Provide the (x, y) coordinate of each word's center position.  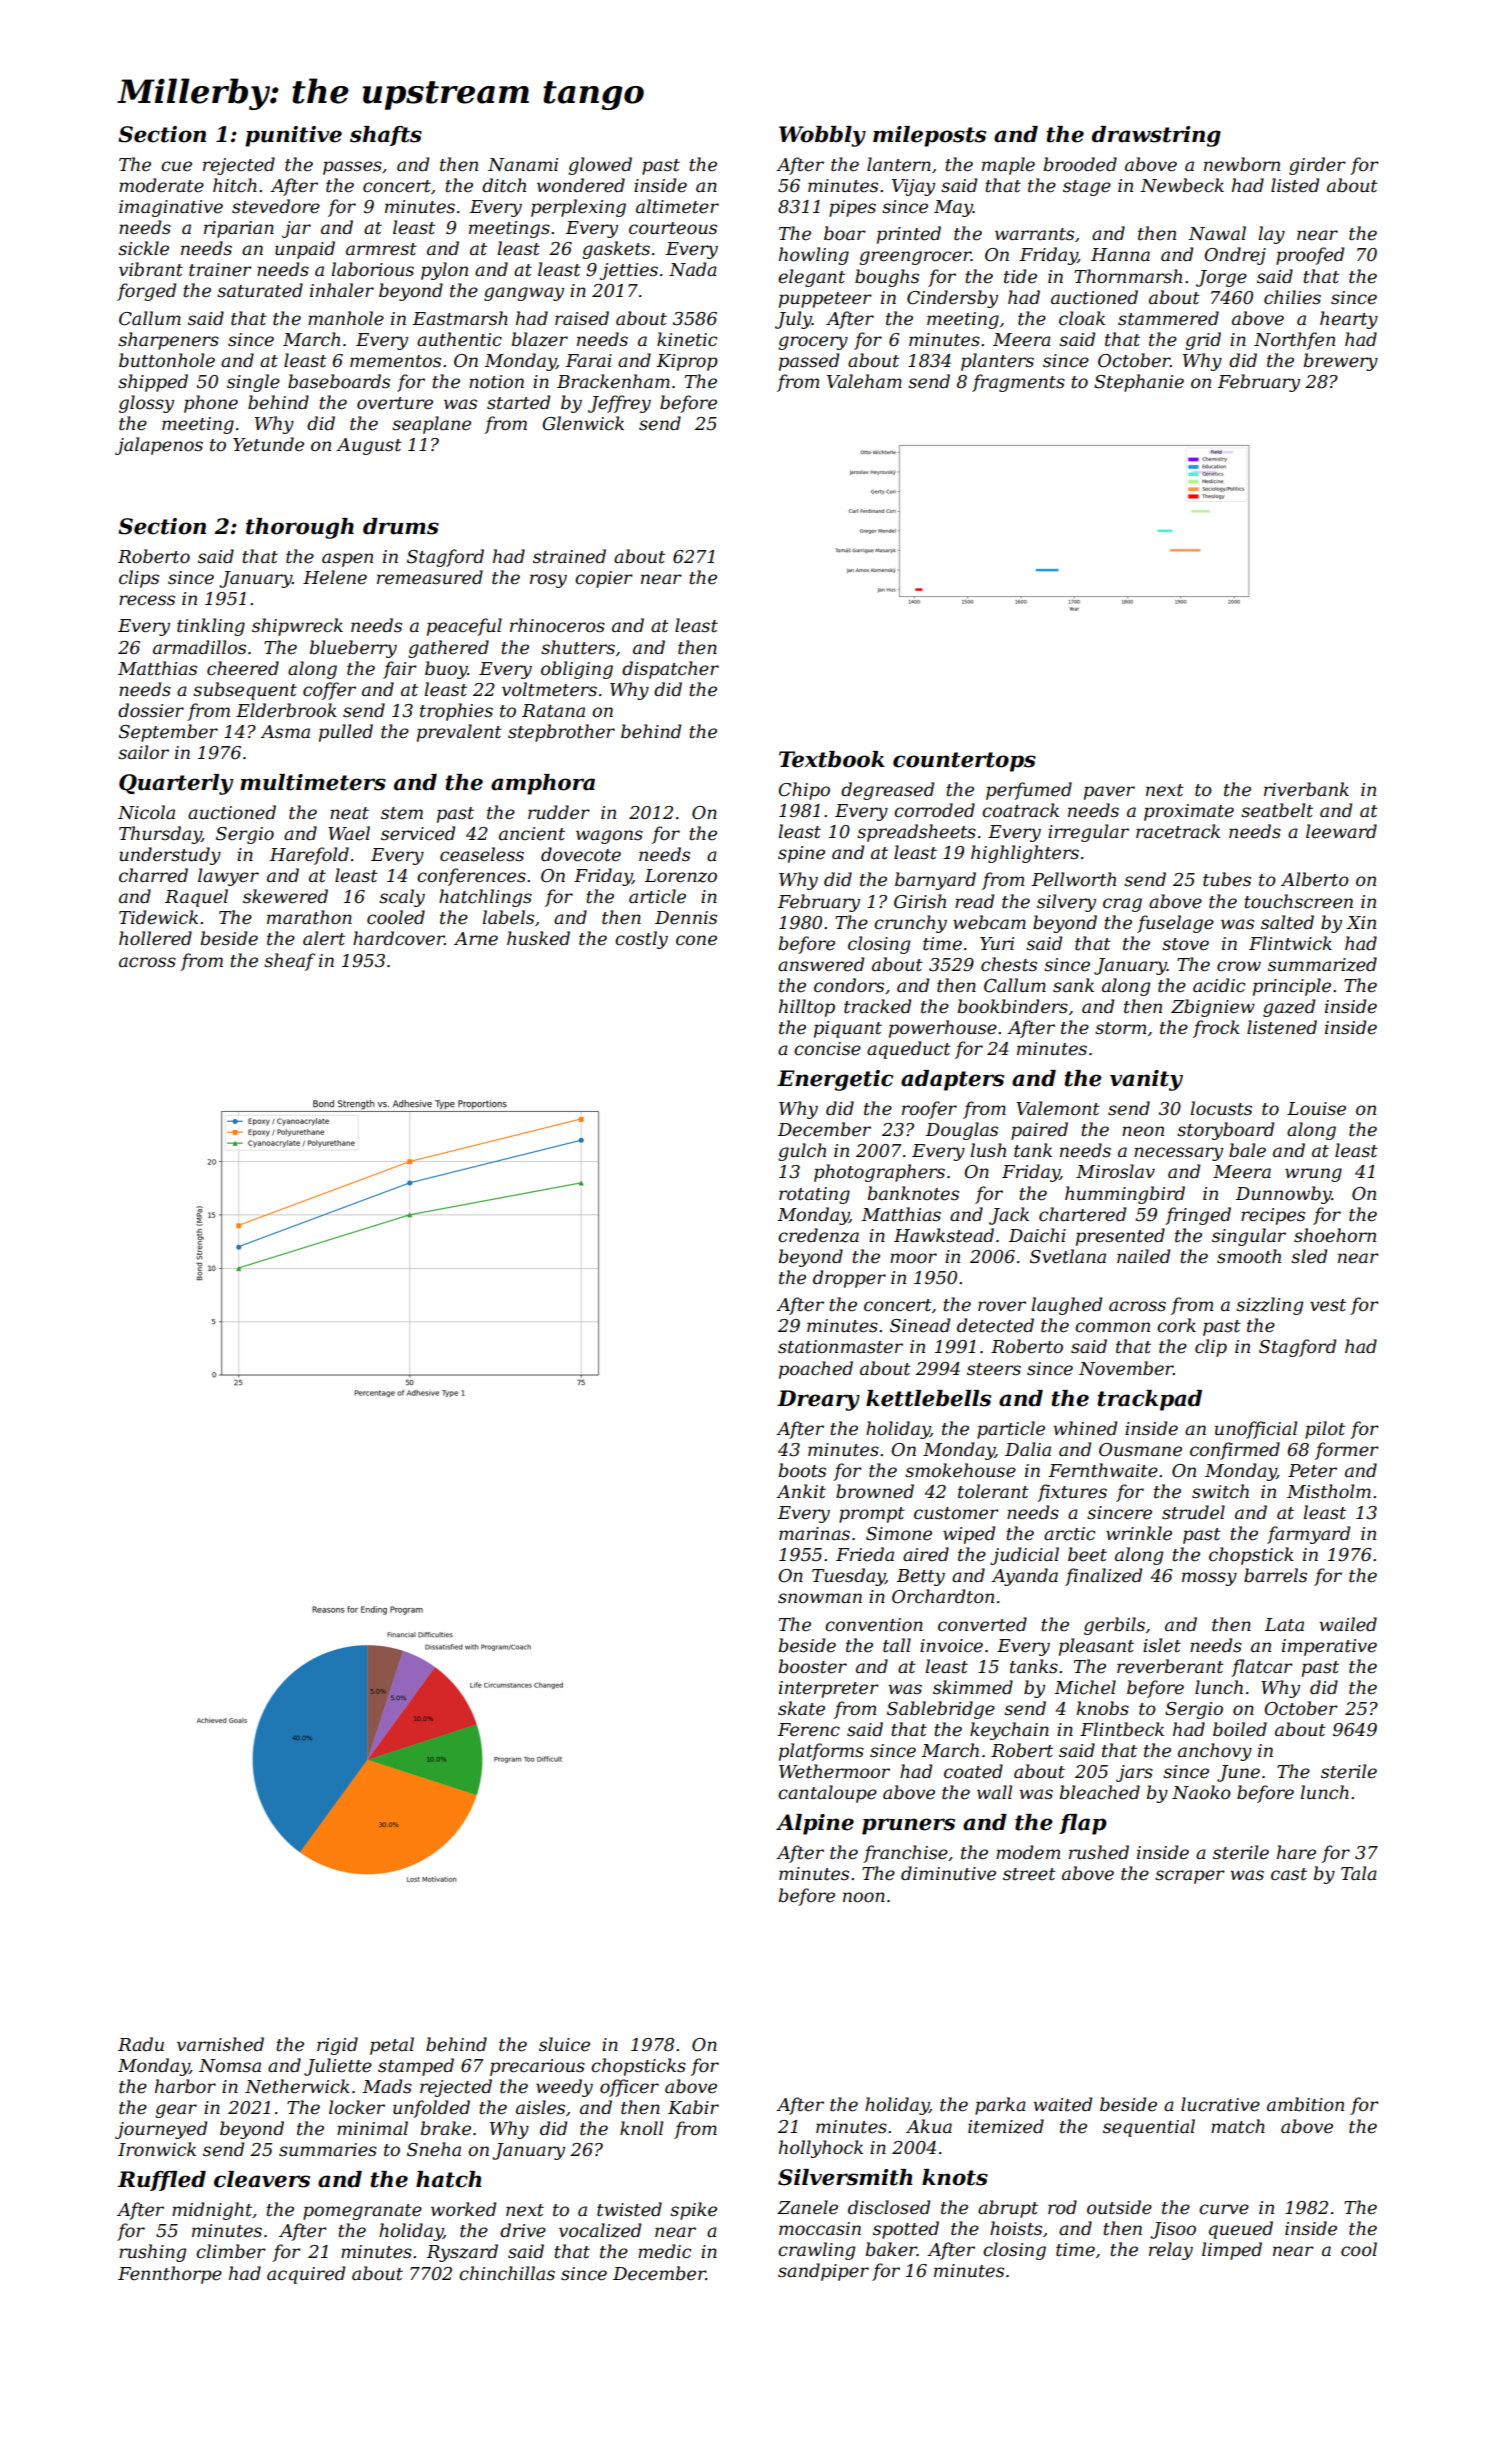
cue (176, 166)
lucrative (1220, 2104)
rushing (152, 2253)
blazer (540, 339)
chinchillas (507, 2273)
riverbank (1306, 789)
